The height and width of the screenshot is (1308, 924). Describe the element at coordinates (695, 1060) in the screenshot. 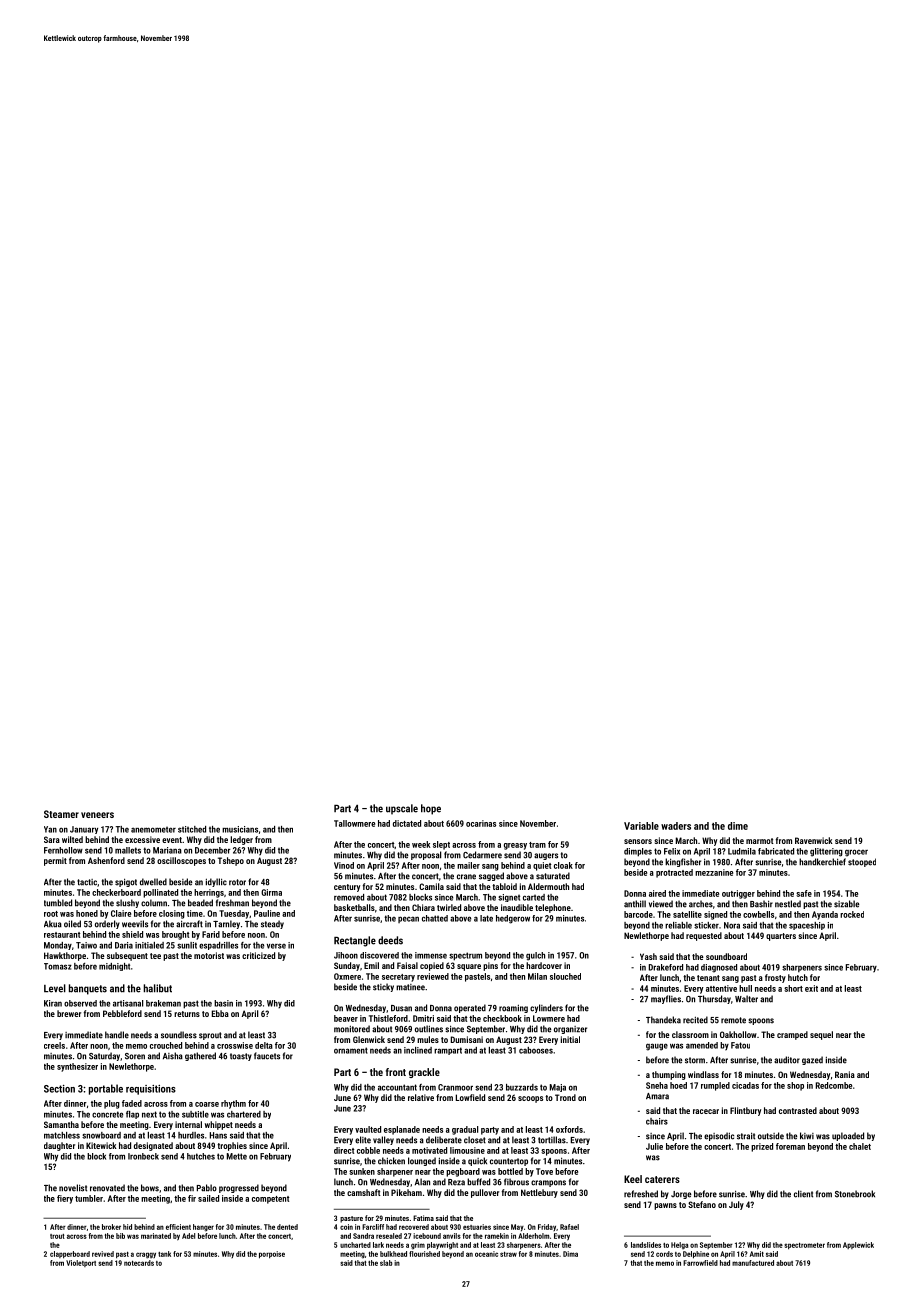

I see `storm` at that location.
